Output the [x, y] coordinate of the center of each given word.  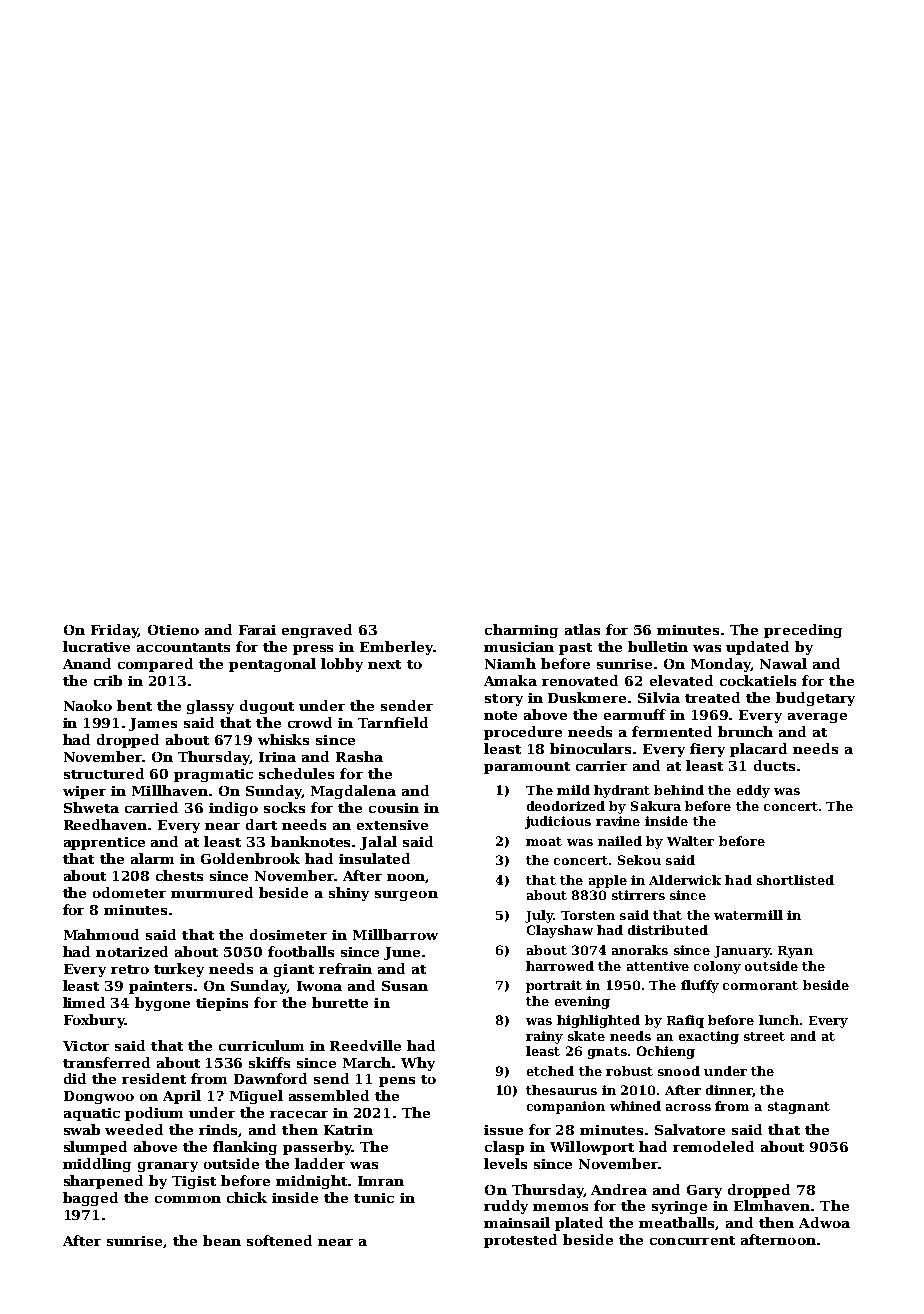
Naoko [88, 705]
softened [279, 1240]
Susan [405, 986]
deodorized [566, 806]
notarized [132, 951]
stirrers [638, 895]
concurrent [692, 1240]
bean [222, 1240]
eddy [753, 791]
